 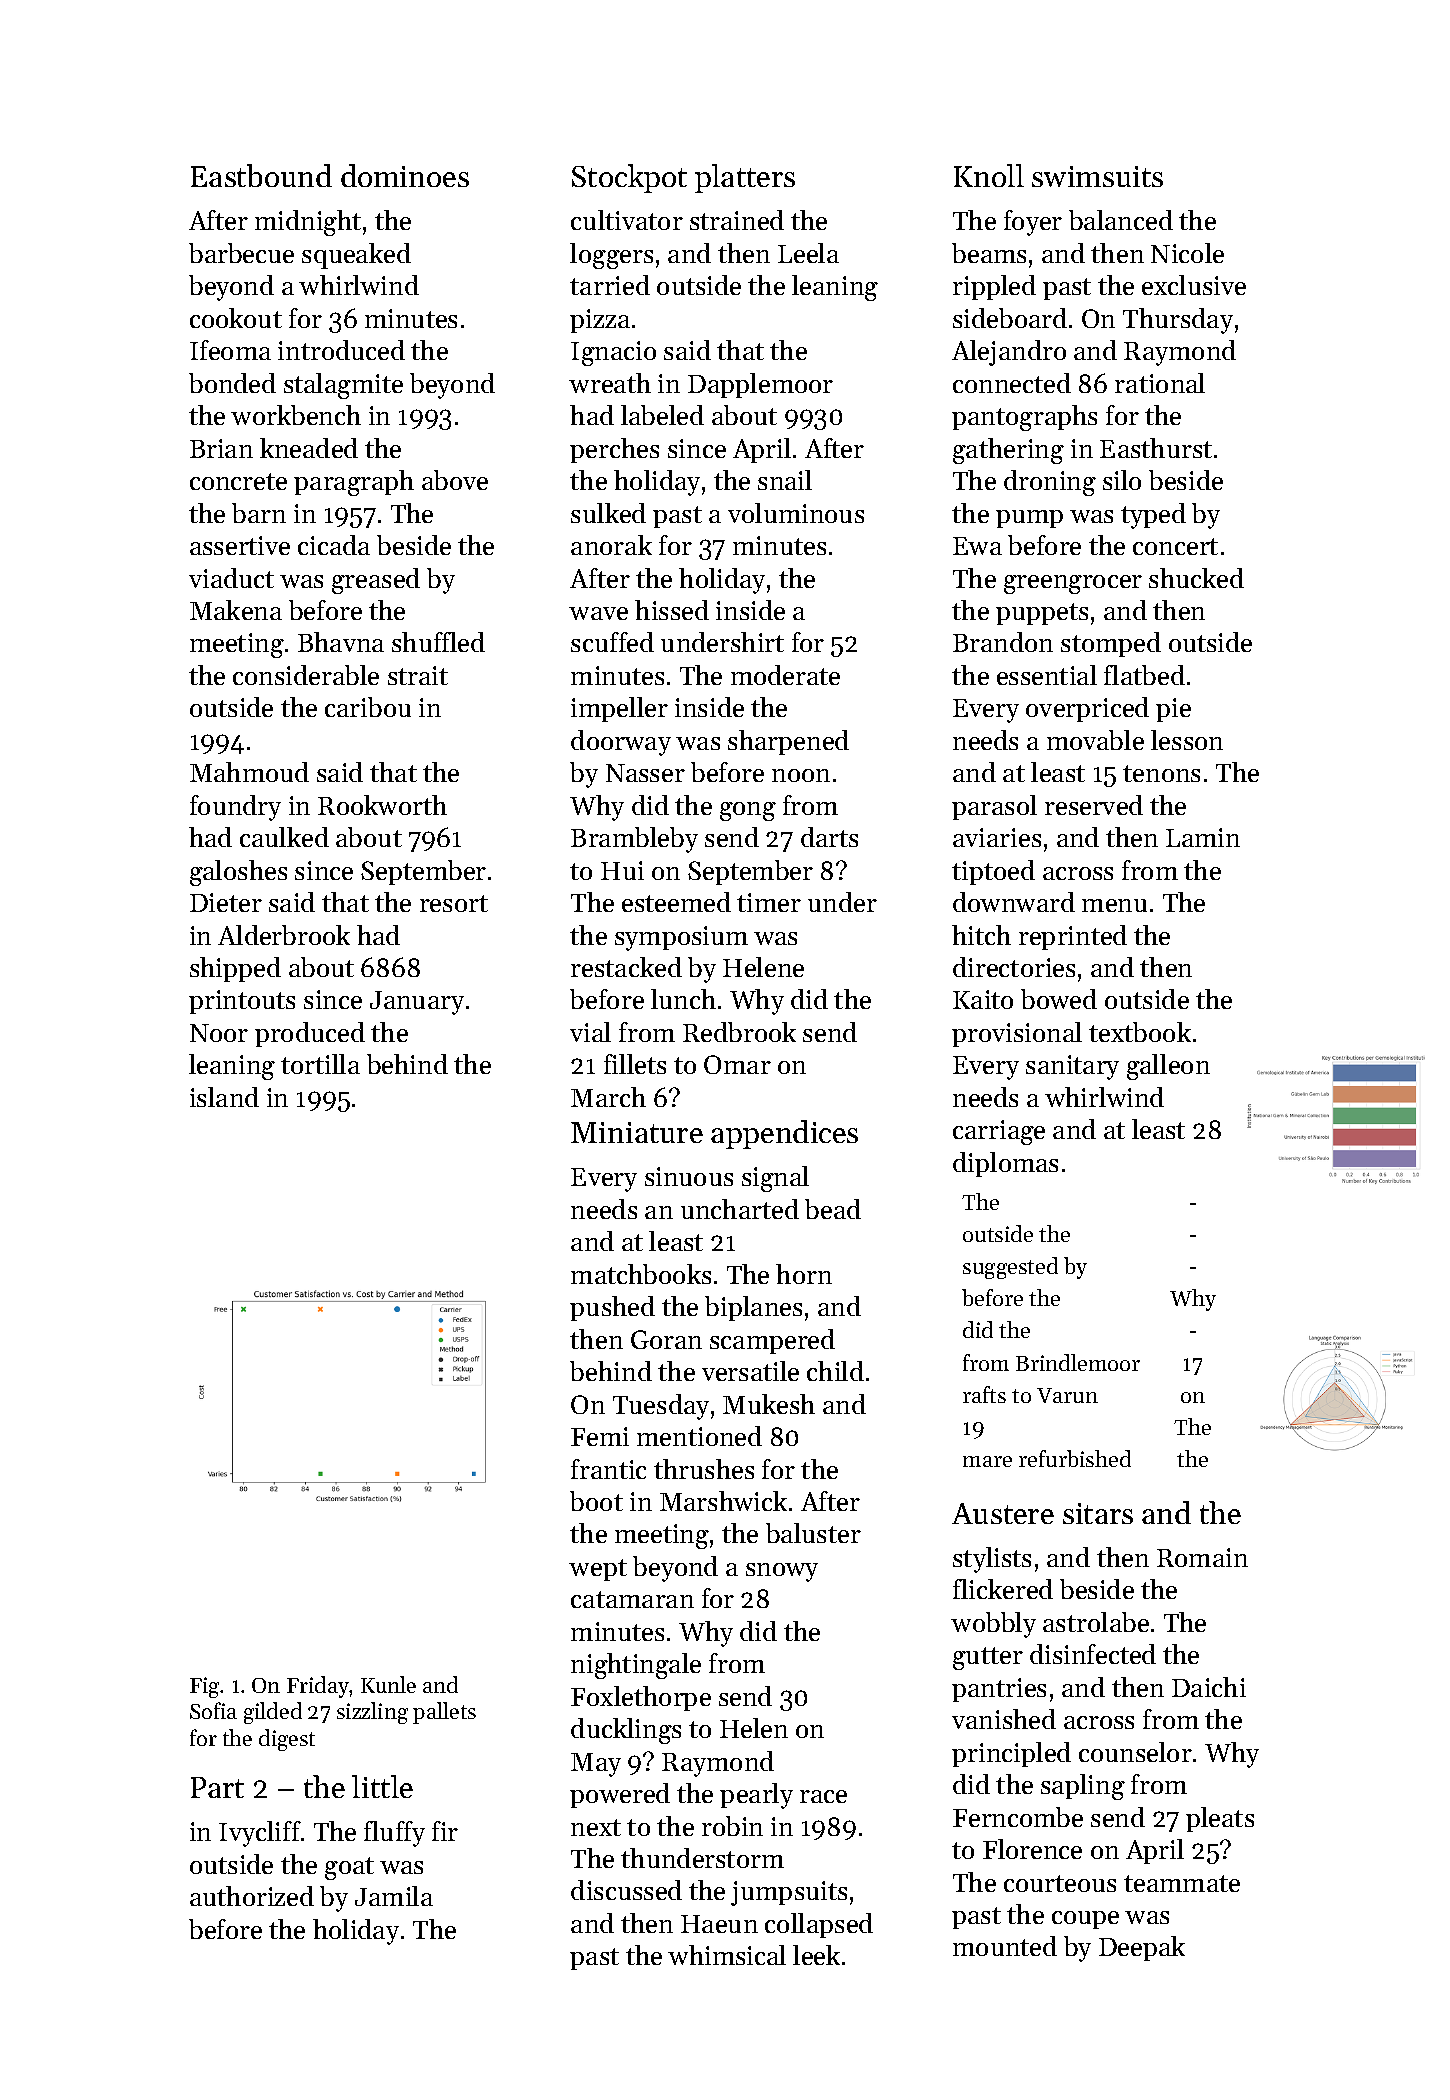 I want to click on swimsuits, so click(x=1097, y=176).
